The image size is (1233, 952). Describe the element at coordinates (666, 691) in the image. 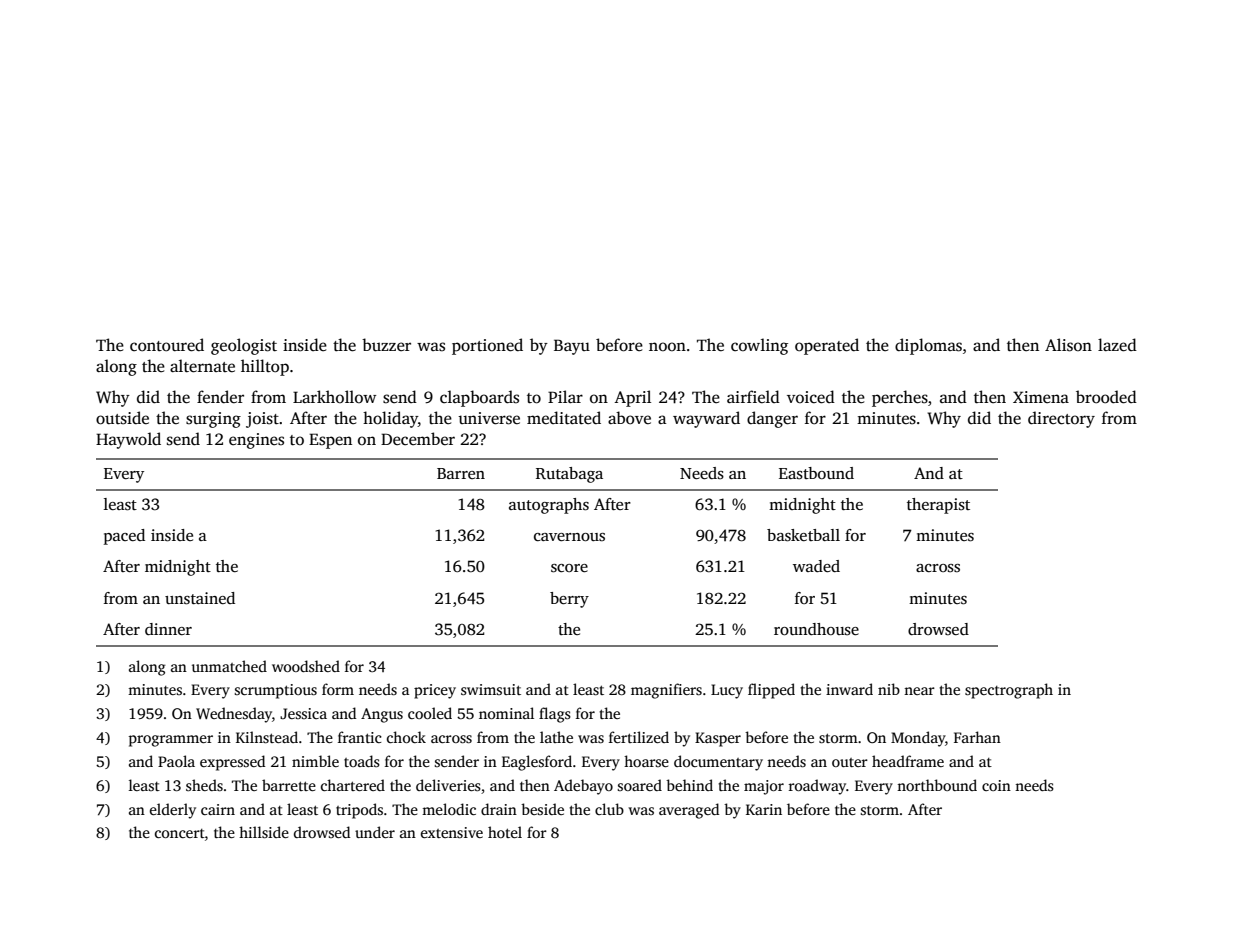

I see `magnifiers` at that location.
